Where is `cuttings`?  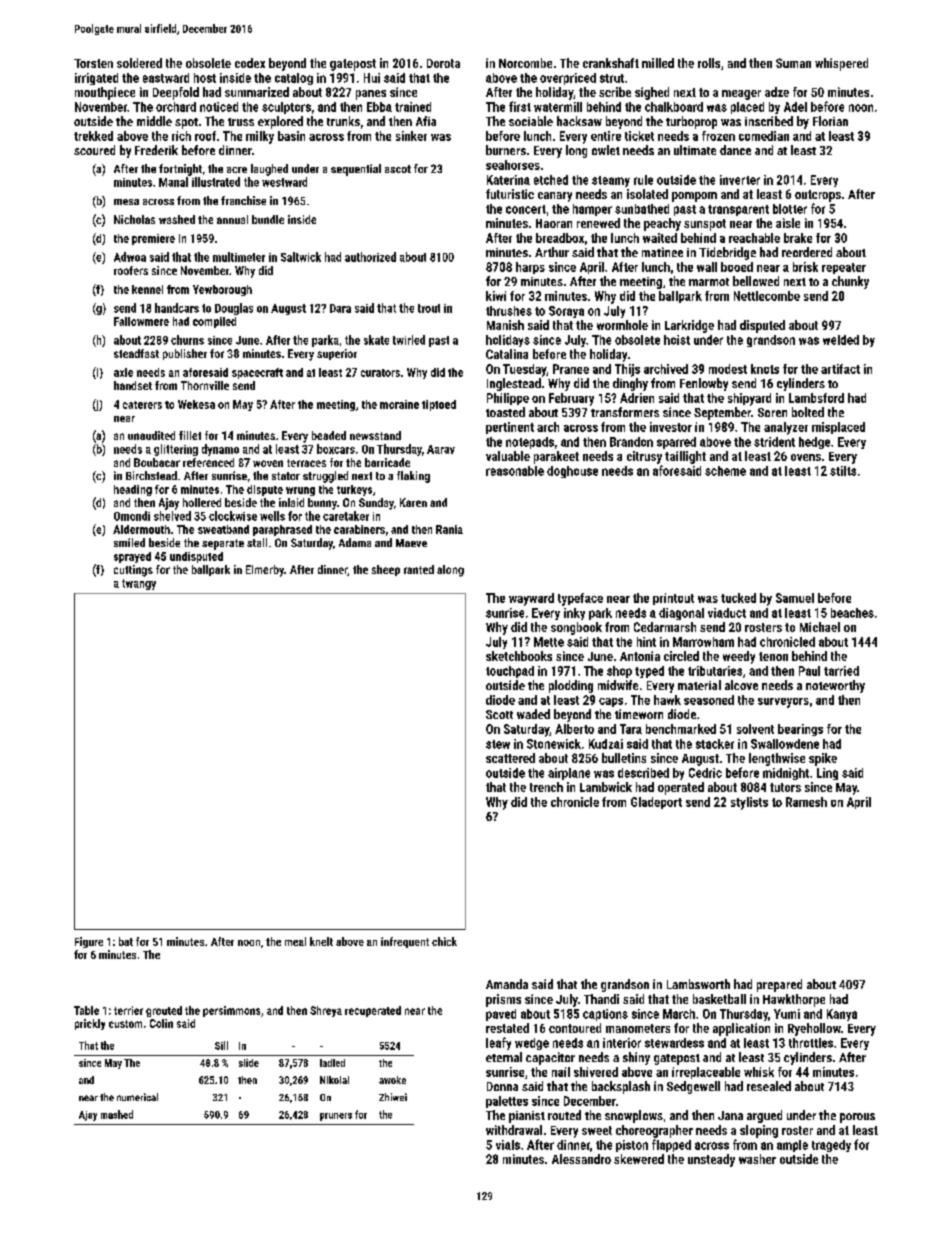
cuttings is located at coordinates (133, 571).
